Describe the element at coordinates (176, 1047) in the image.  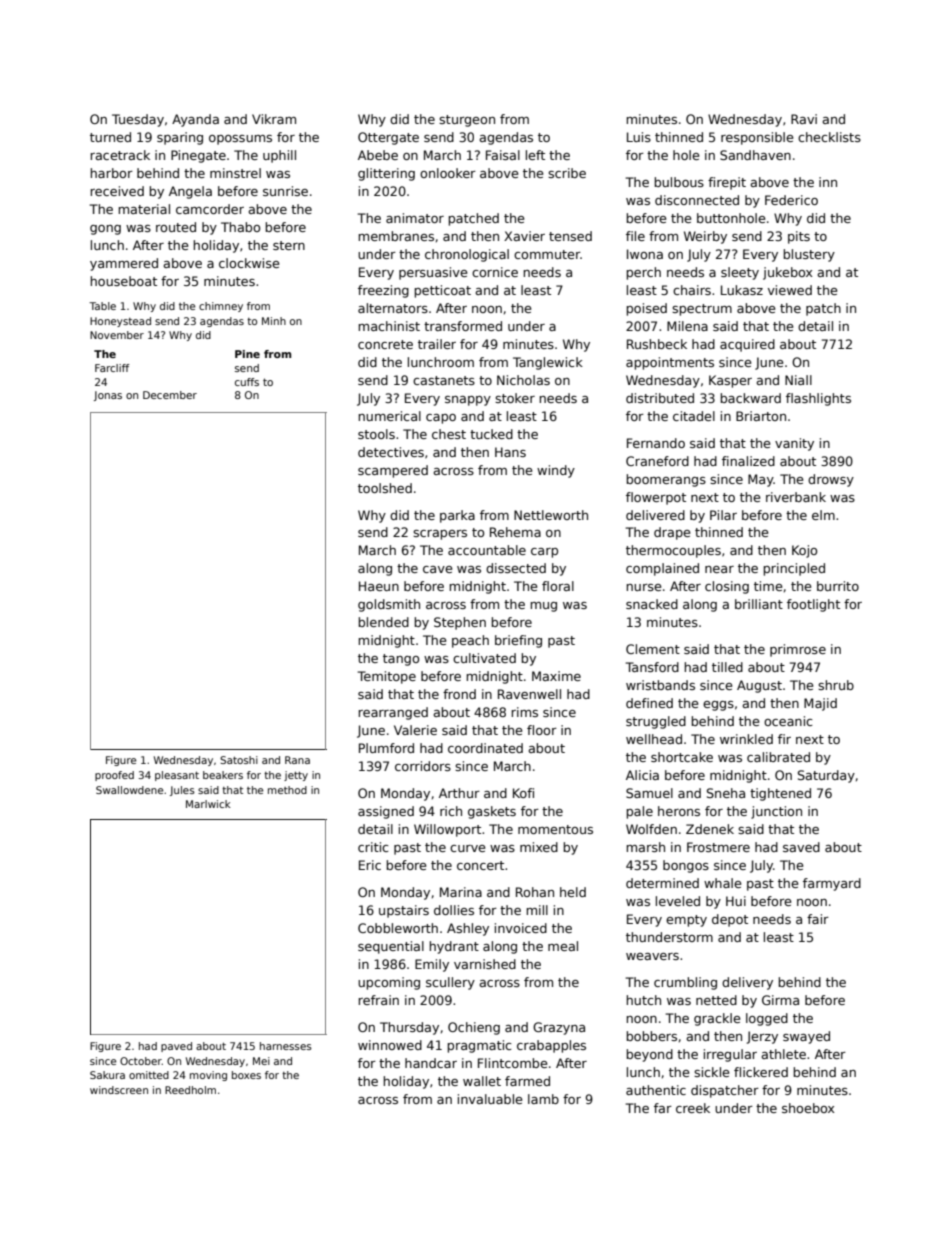
I see `paved` at that location.
